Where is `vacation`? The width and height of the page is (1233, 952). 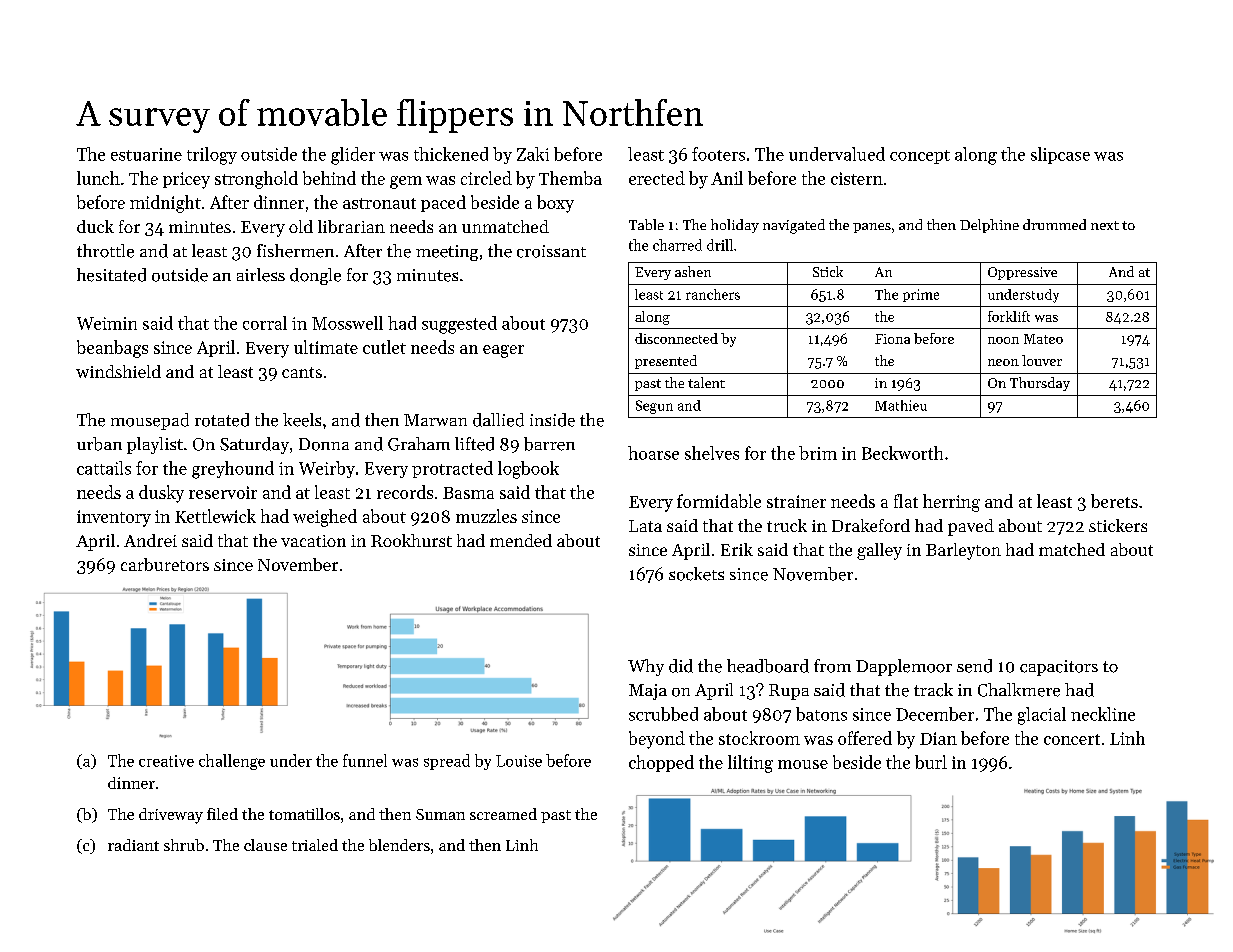
vacation is located at coordinates (313, 541).
